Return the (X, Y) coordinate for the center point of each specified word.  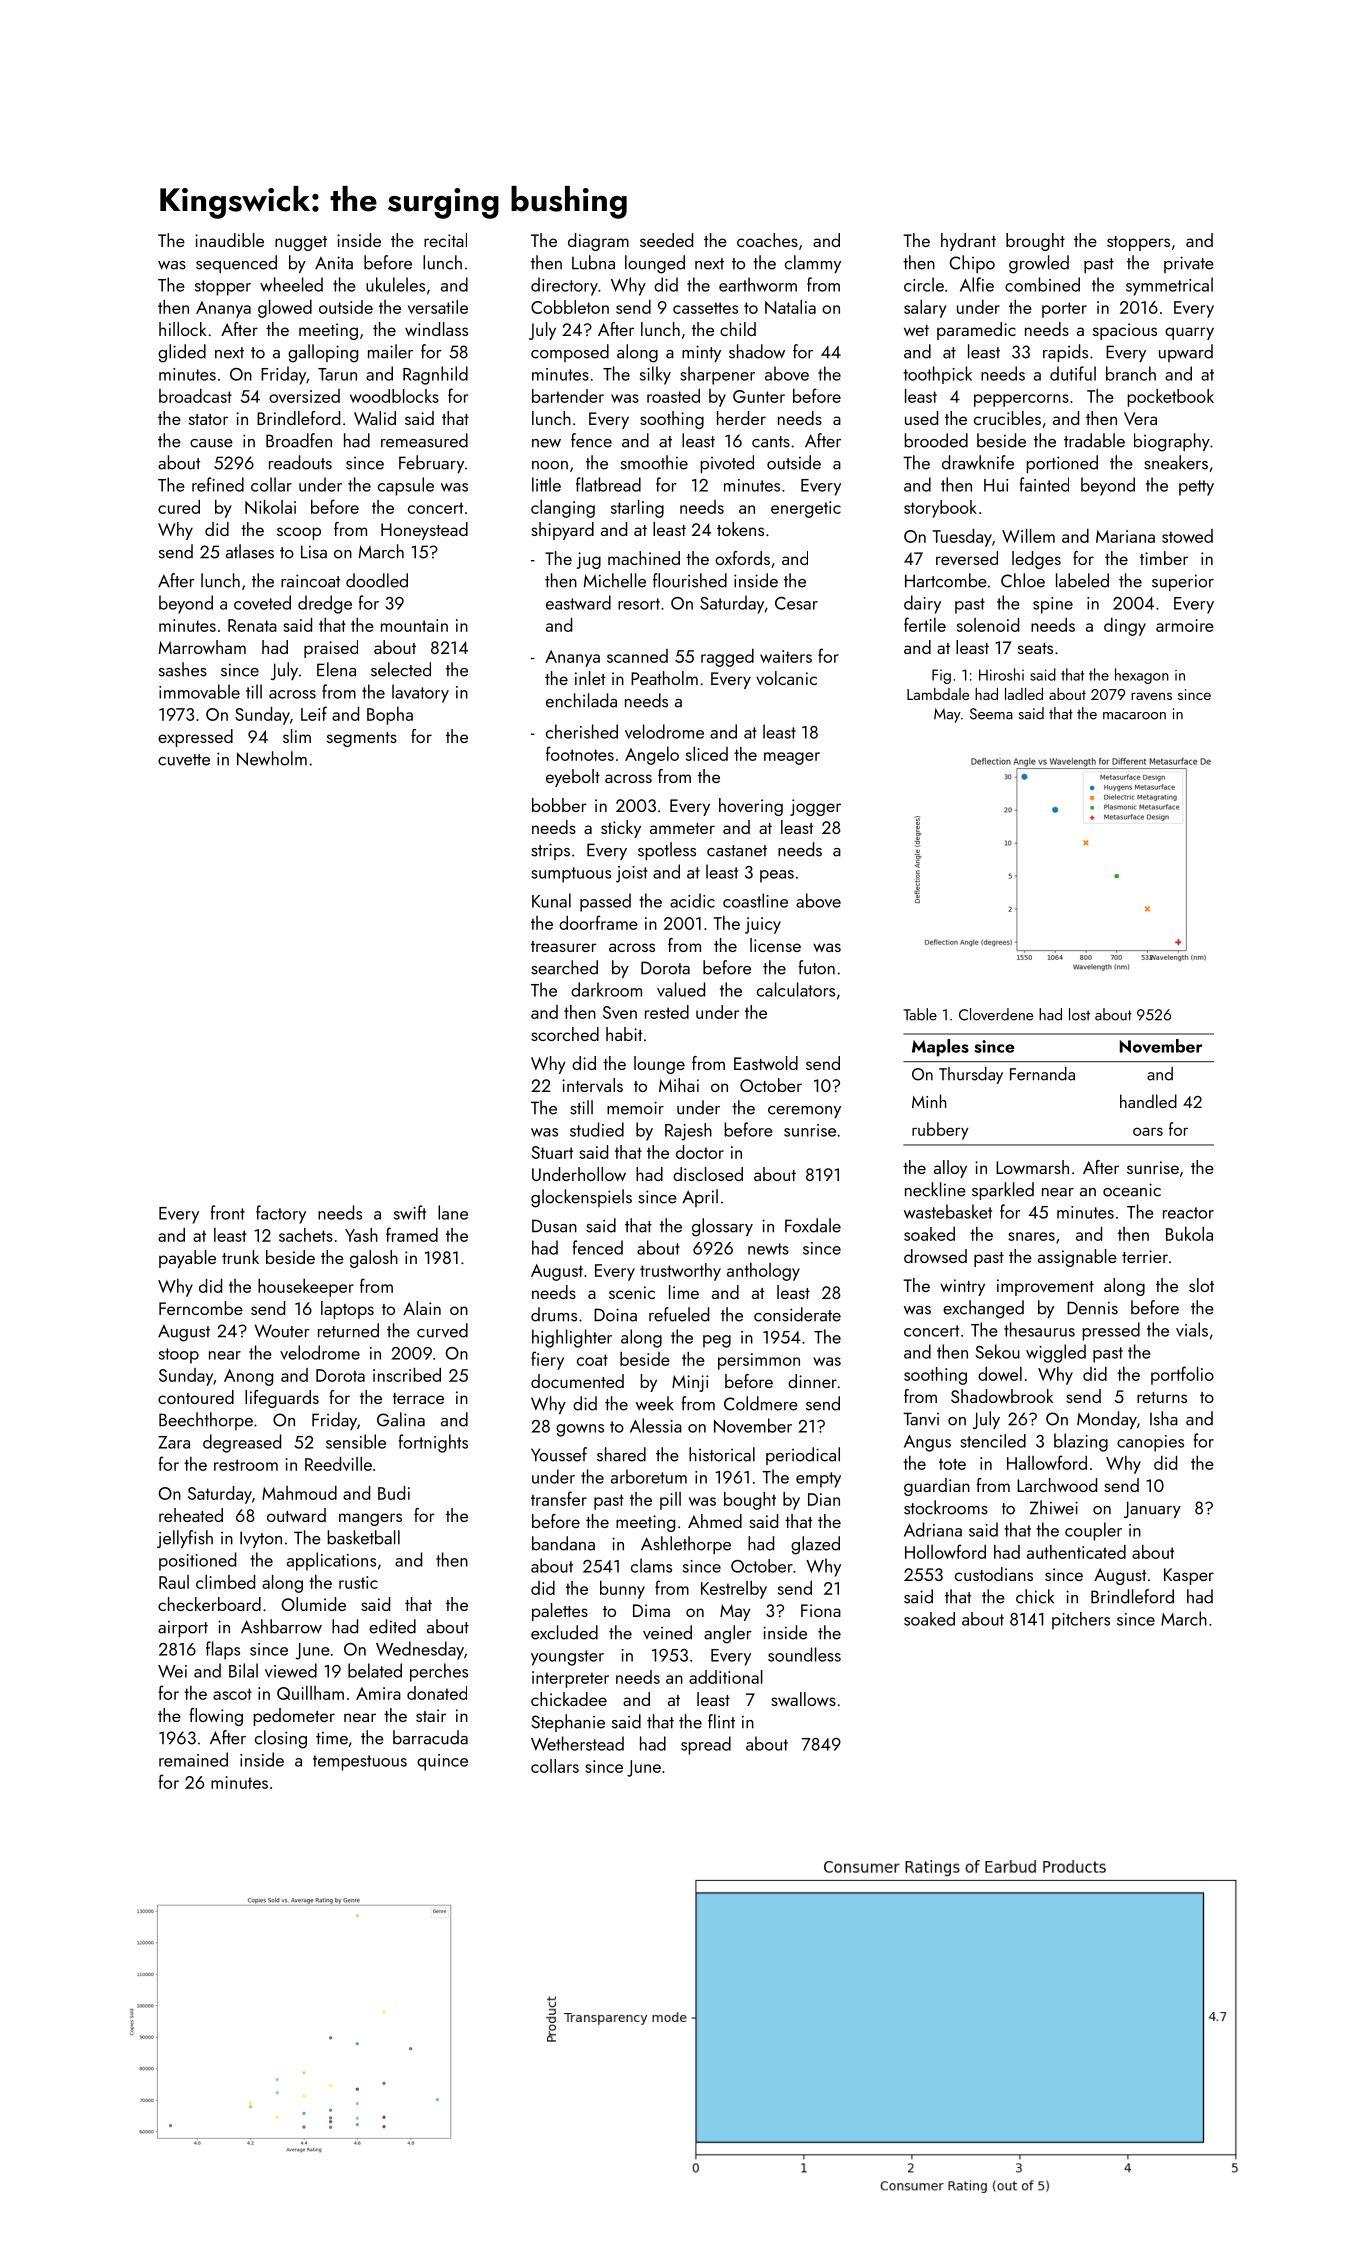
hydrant (968, 242)
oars (1148, 1131)
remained (193, 1759)
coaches (767, 240)
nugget (301, 243)
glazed (815, 1545)
